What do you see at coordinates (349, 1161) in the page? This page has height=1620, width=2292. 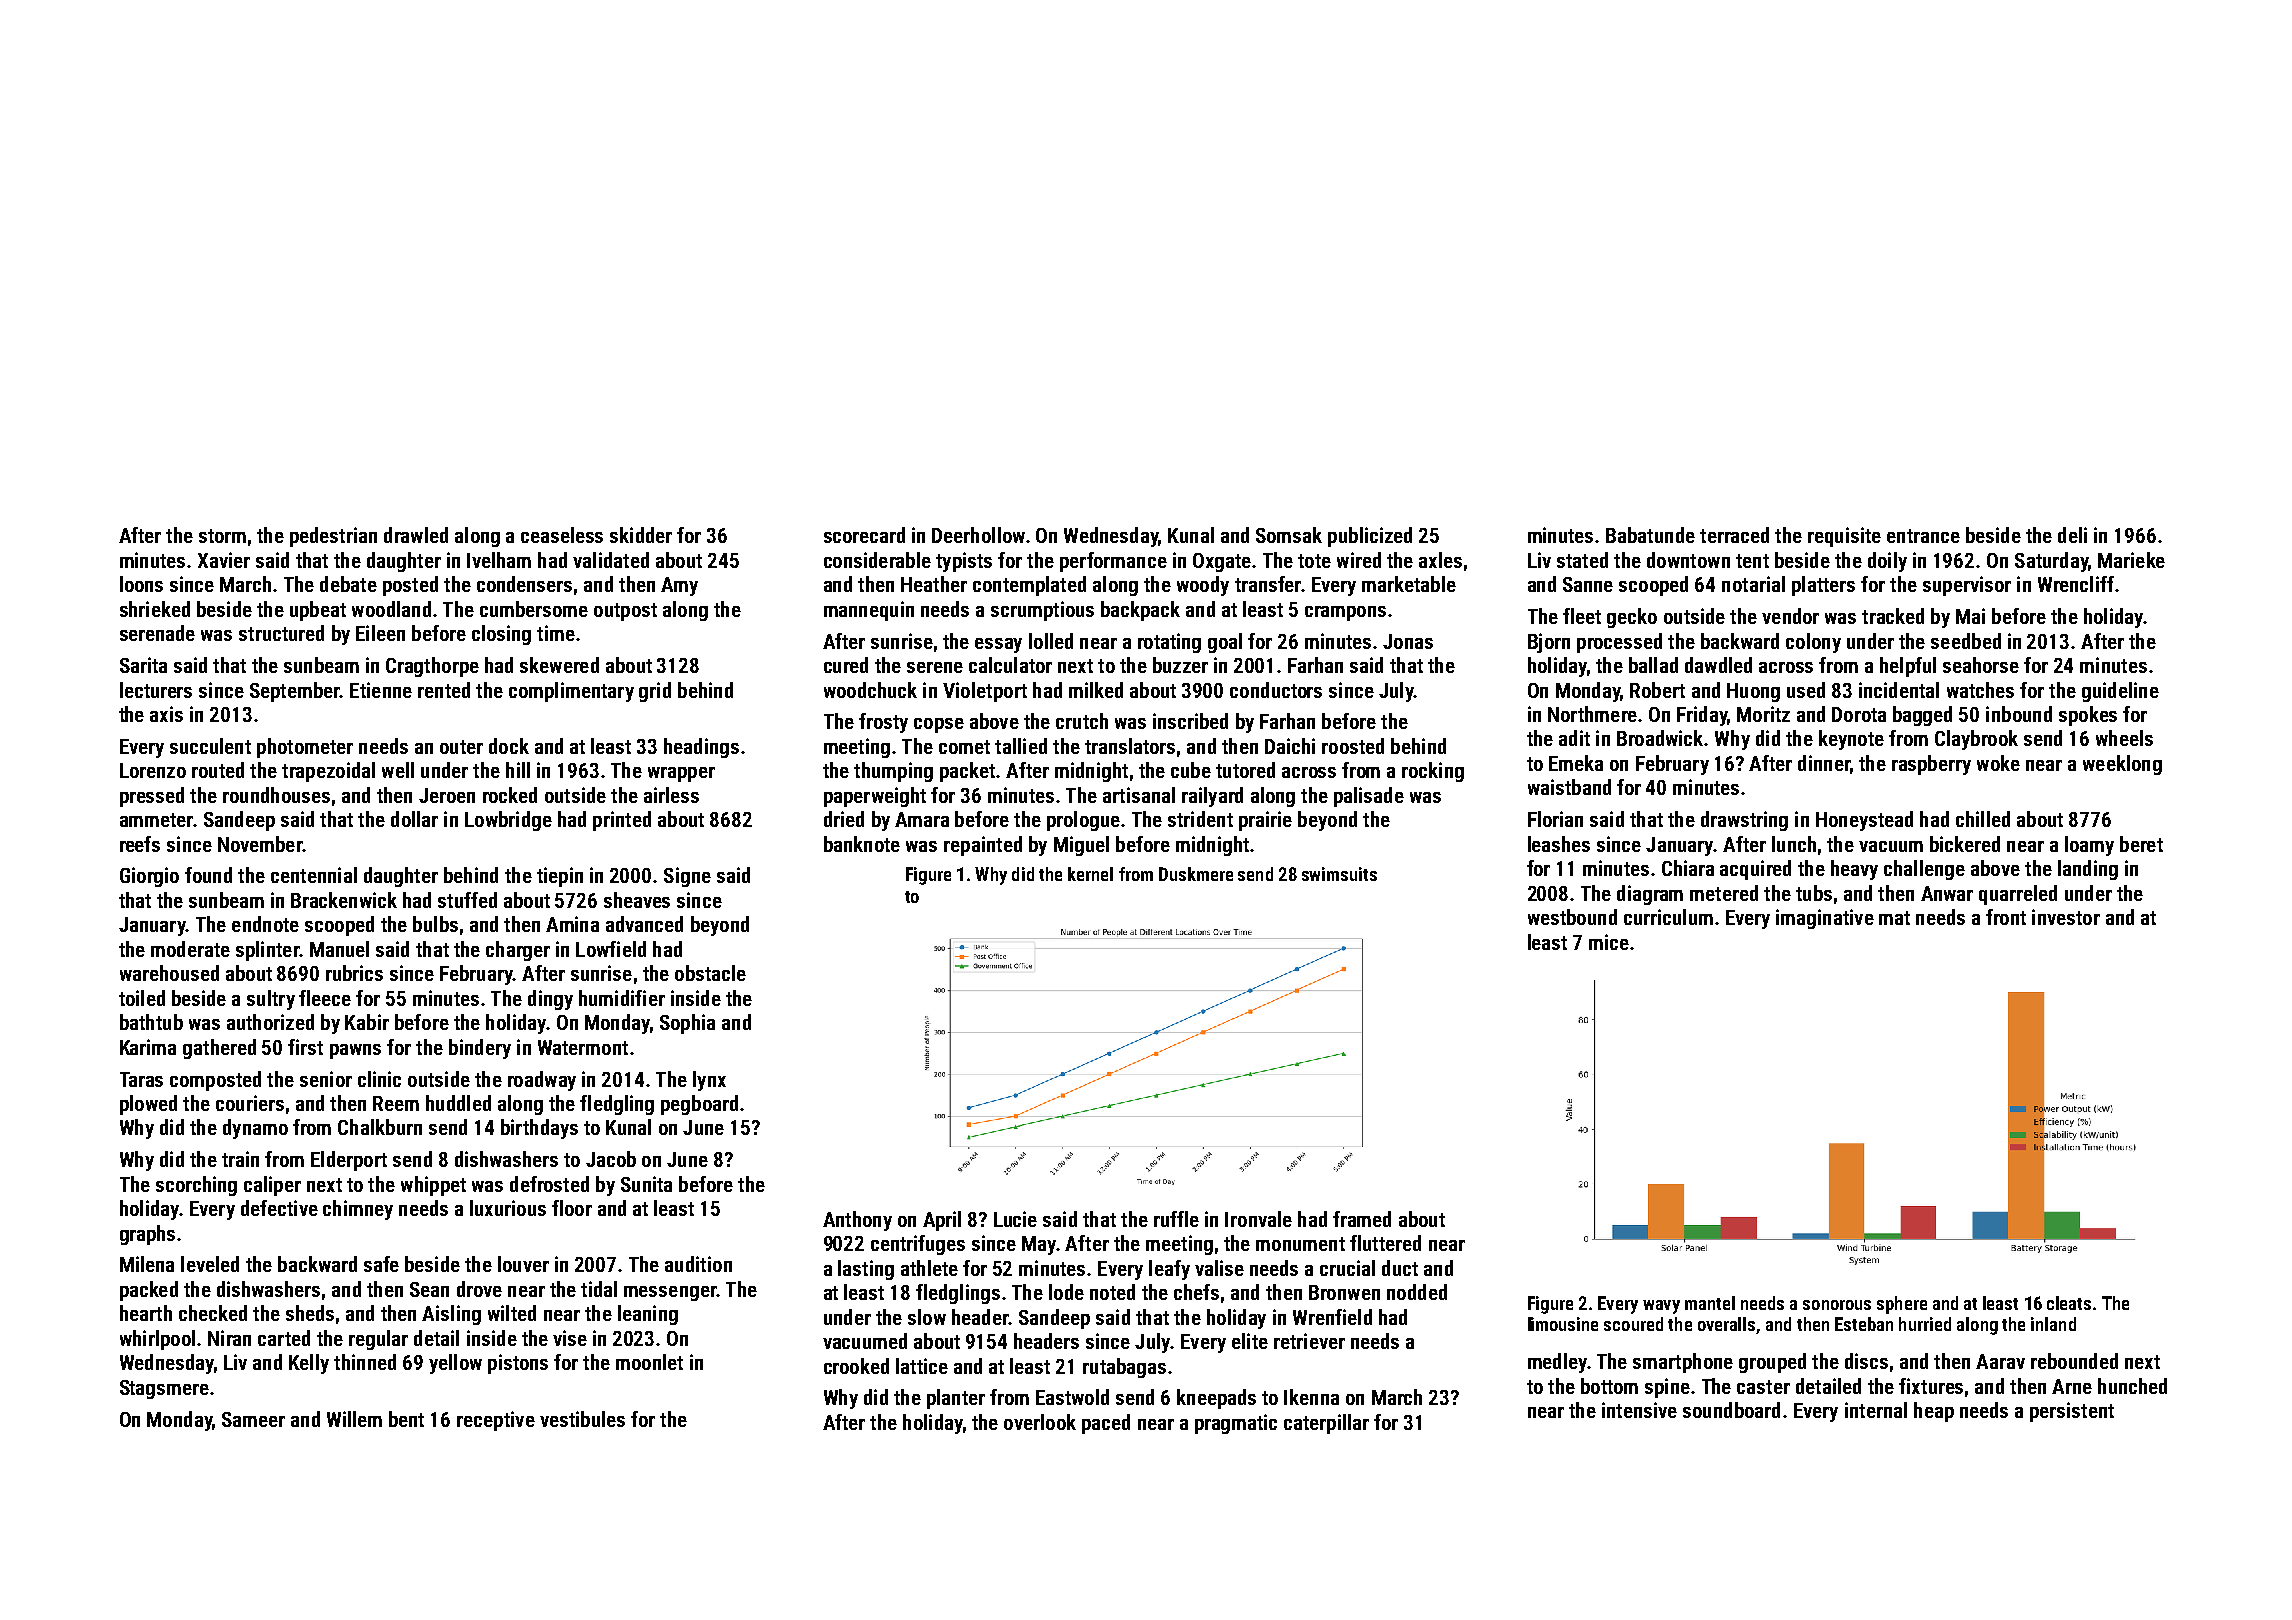 I see `Elderport` at bounding box center [349, 1161].
